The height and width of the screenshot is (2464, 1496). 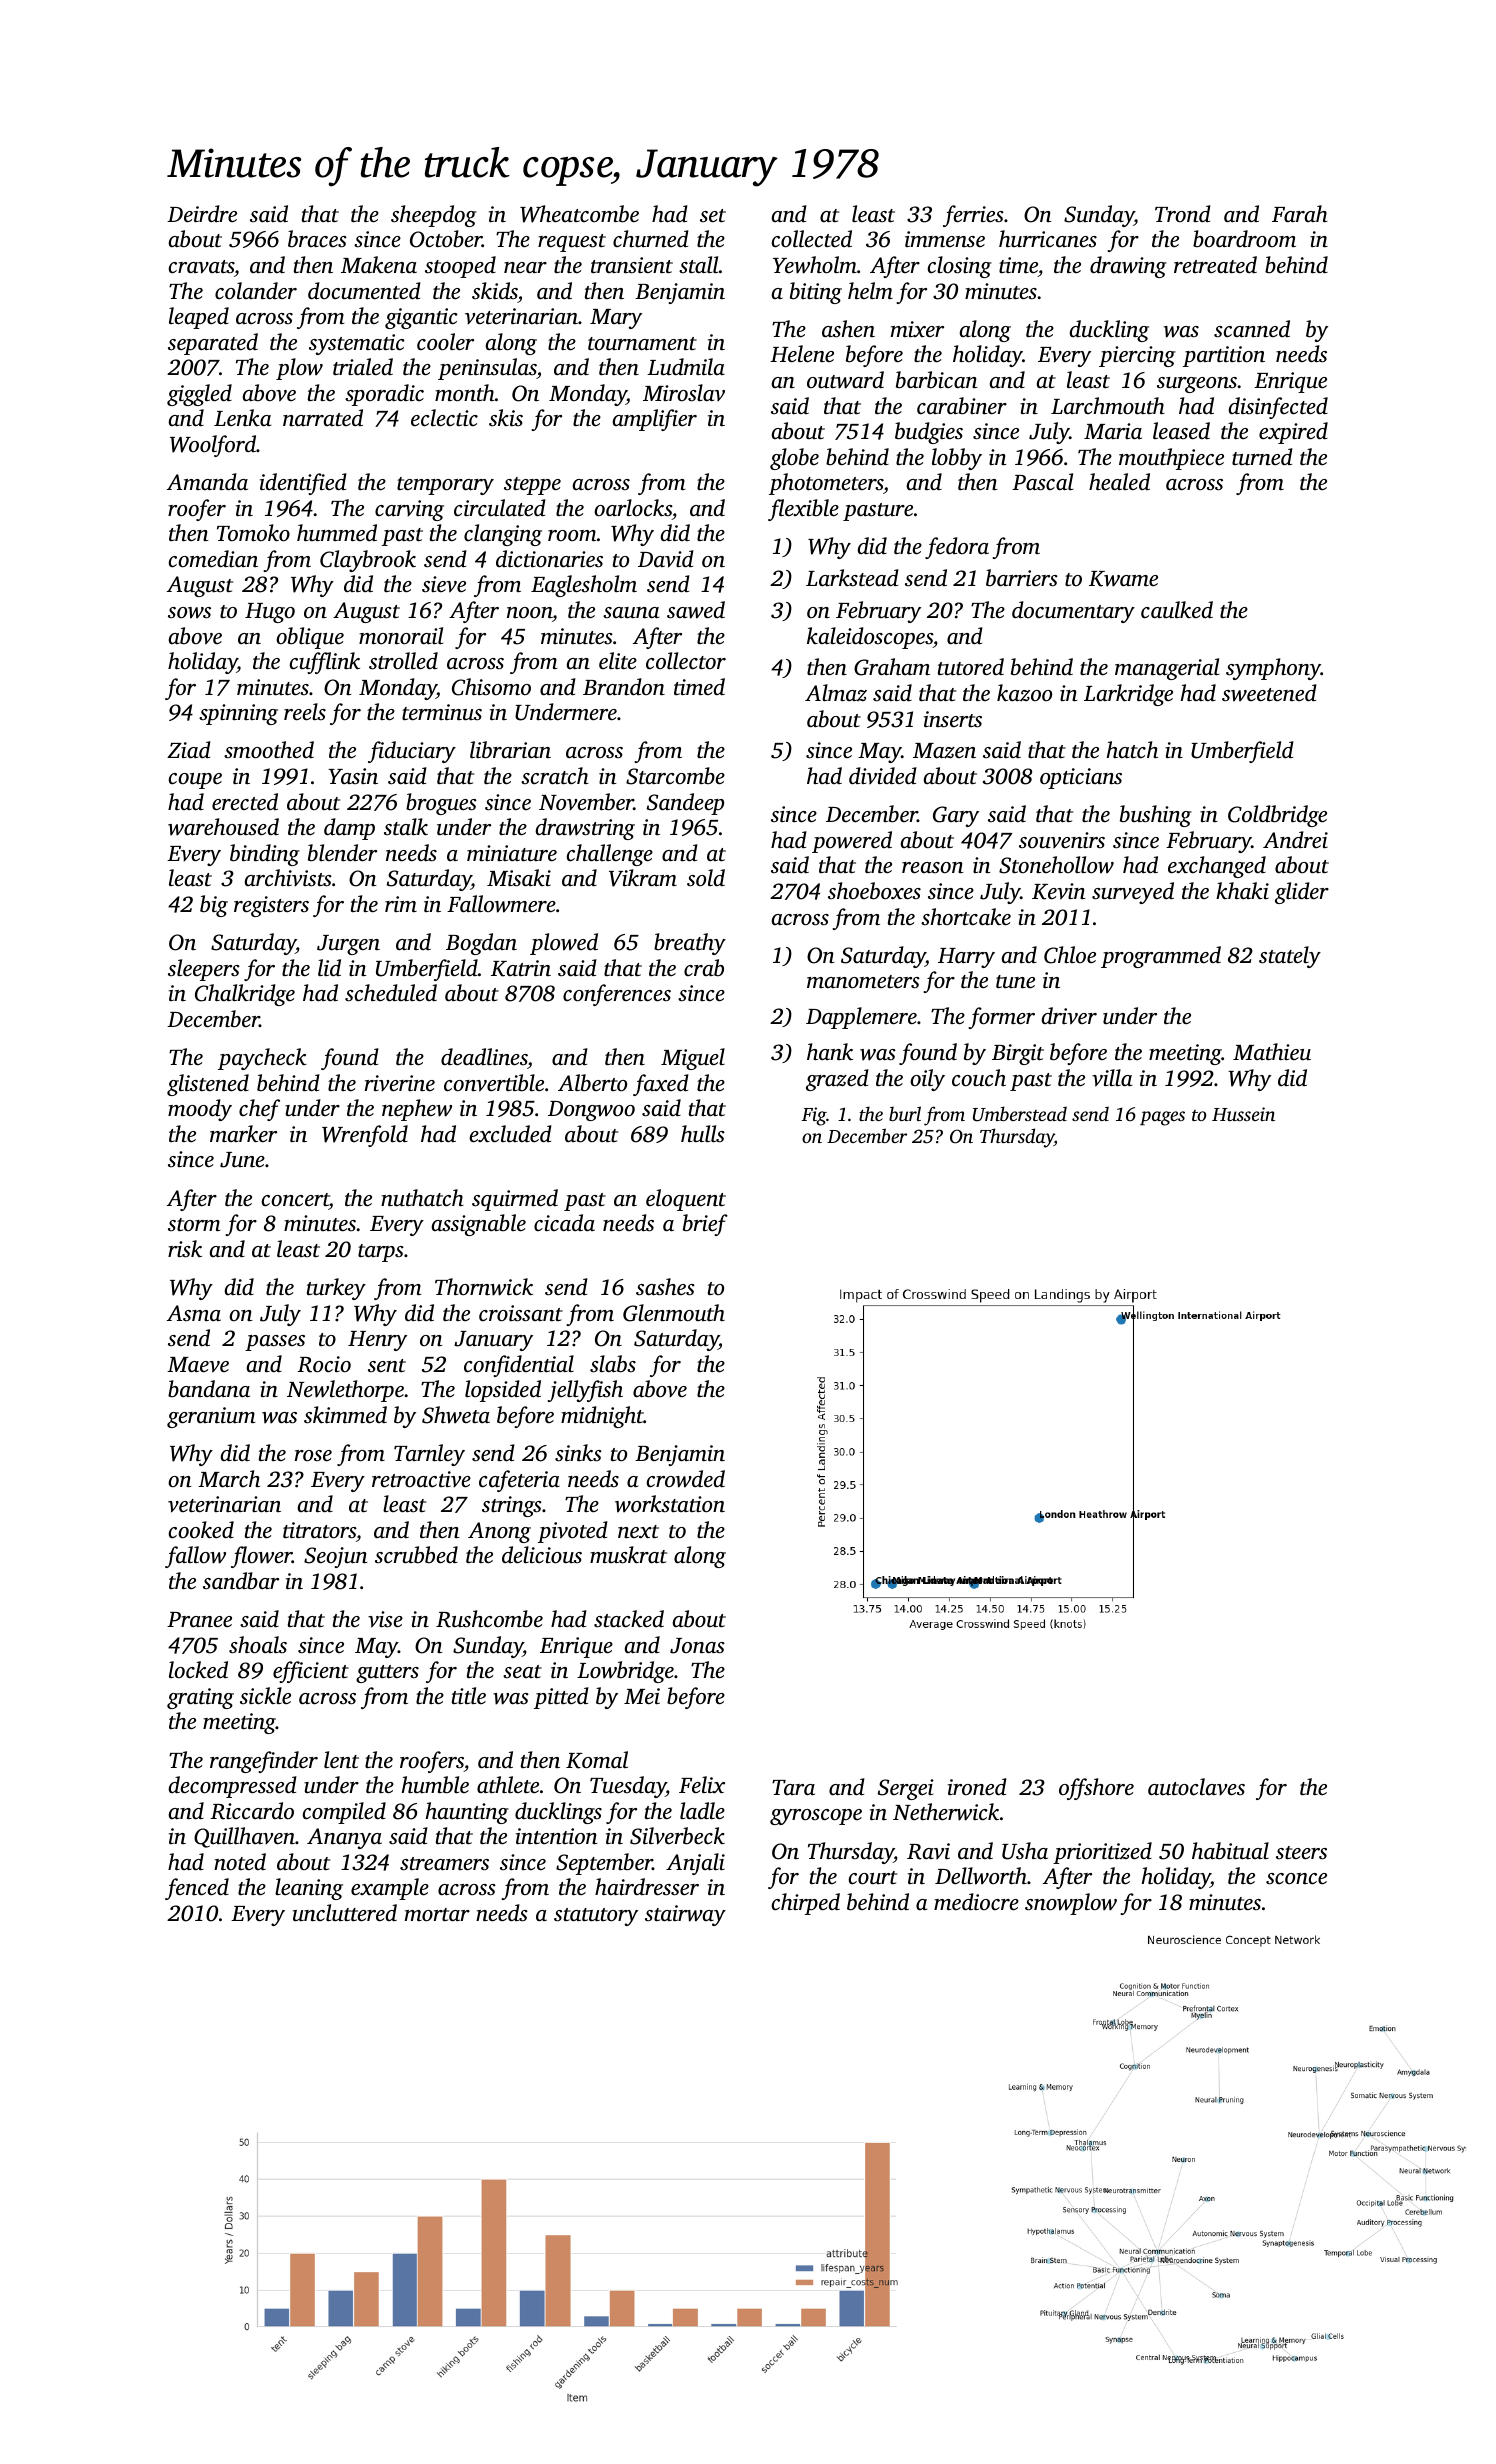 I want to click on Farah, so click(x=1300, y=213).
